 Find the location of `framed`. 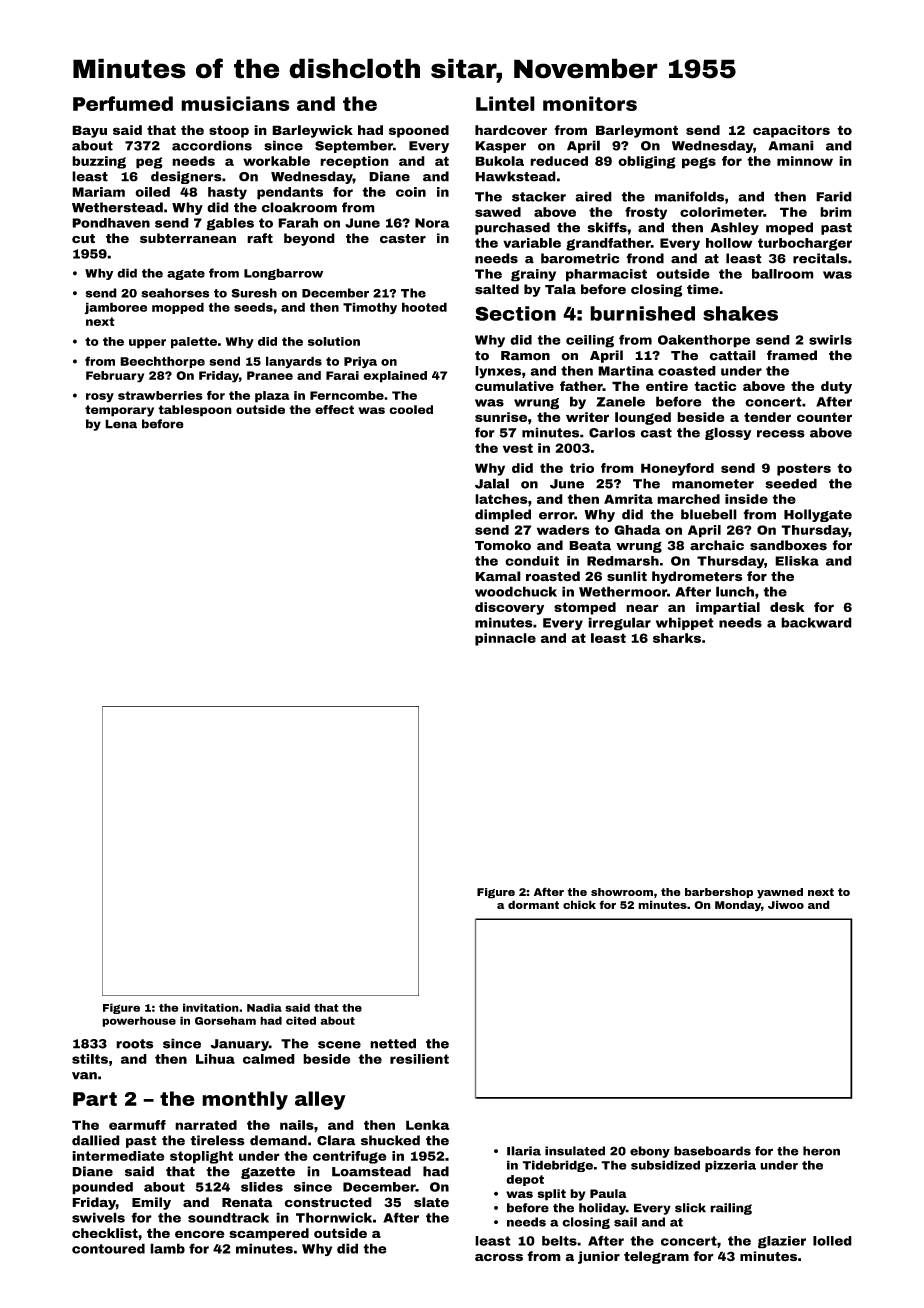

framed is located at coordinates (792, 355).
